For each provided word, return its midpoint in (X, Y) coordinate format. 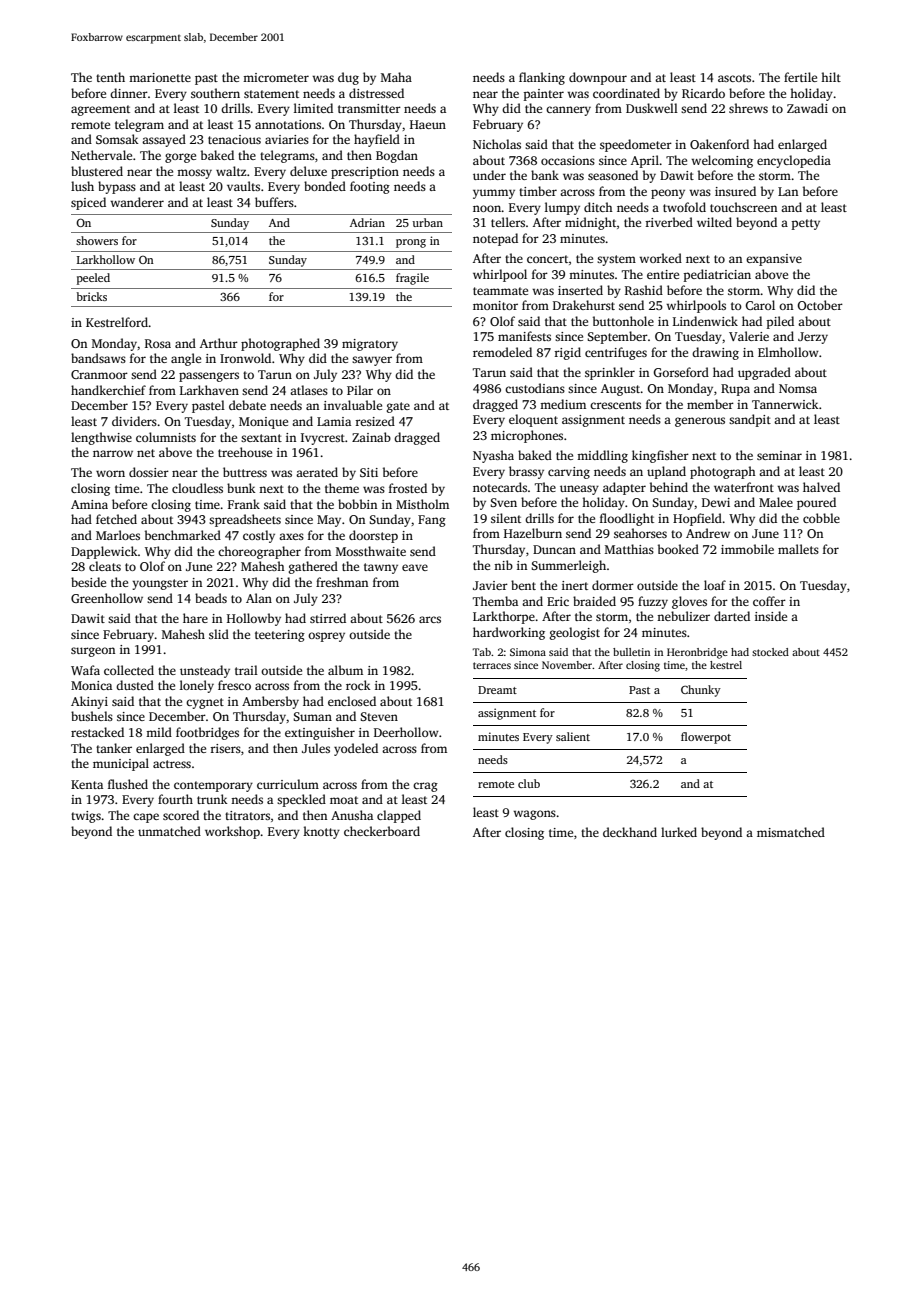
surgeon (93, 652)
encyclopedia (794, 161)
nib (503, 565)
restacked (97, 732)
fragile (412, 279)
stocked (770, 652)
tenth (110, 77)
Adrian (367, 222)
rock (358, 685)
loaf (715, 585)
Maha (396, 77)
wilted (714, 222)
